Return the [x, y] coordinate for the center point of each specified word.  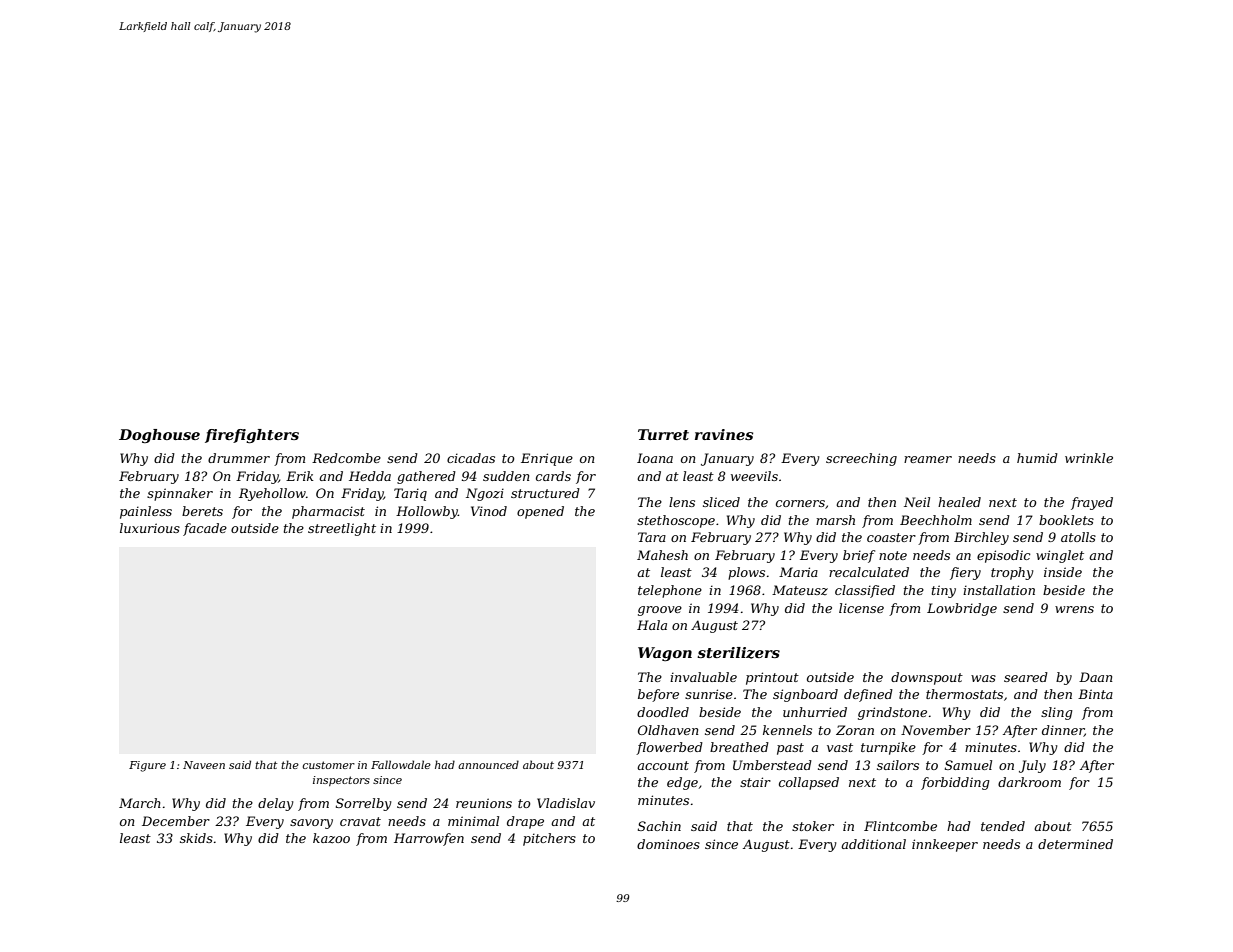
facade [205, 529]
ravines [724, 434]
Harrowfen [429, 839]
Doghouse [159, 436]
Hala [652, 625]
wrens [1074, 609]
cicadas [471, 458]
